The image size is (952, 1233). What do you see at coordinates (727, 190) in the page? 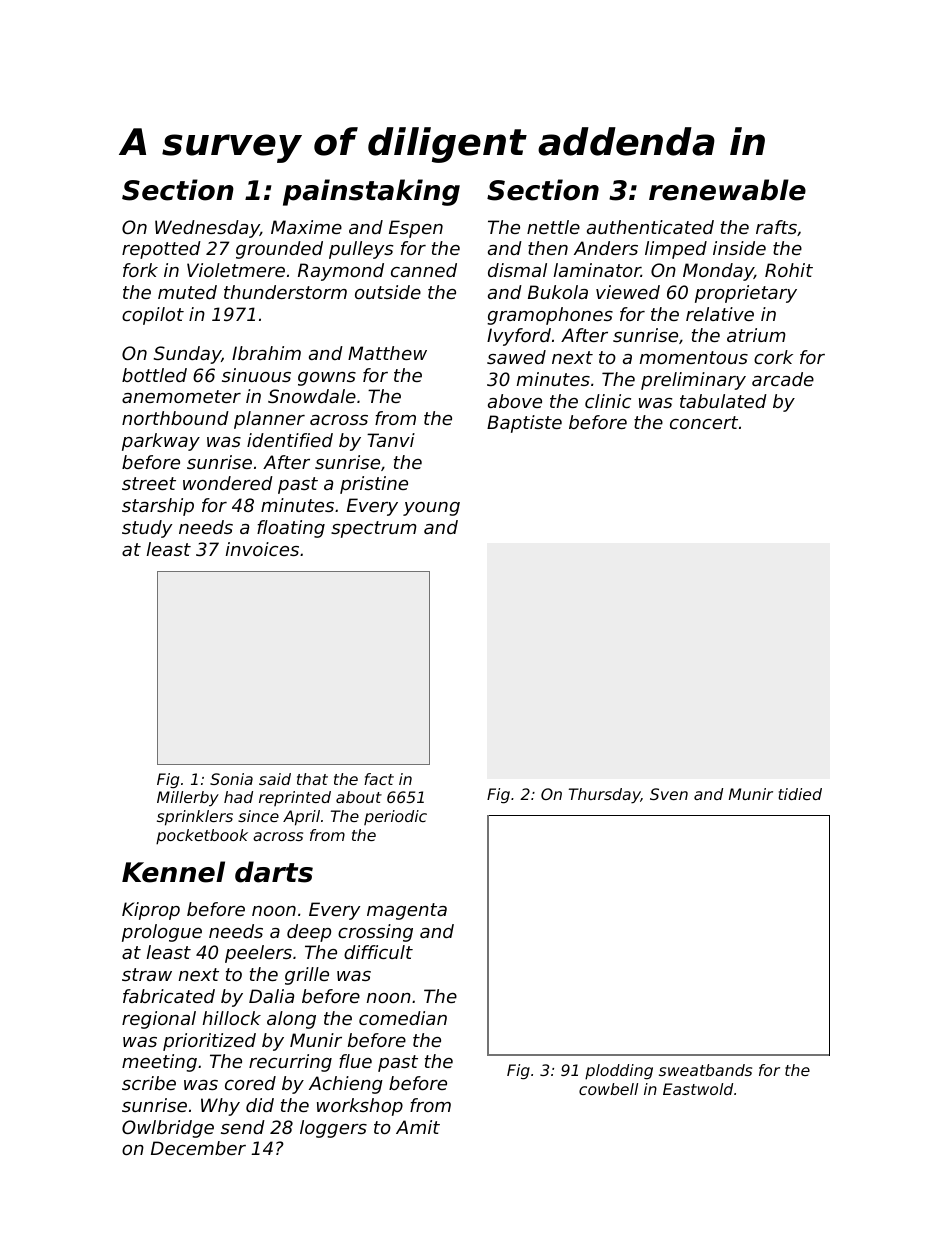
I see `renewable` at bounding box center [727, 190].
